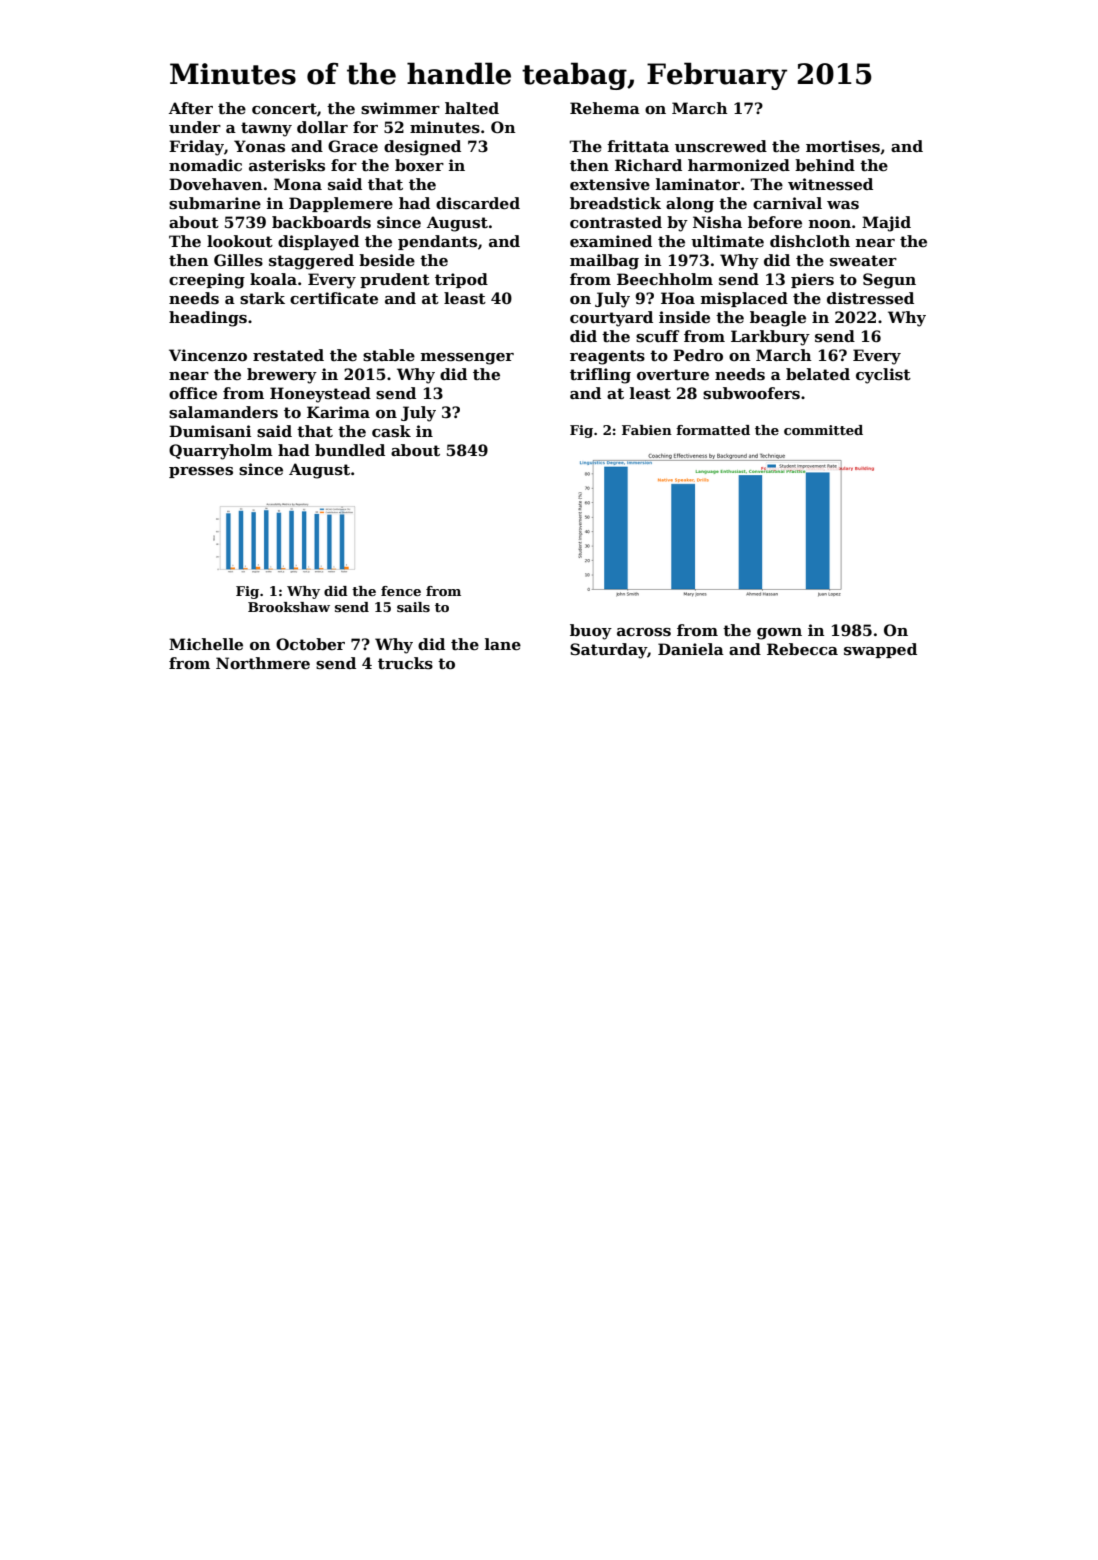 This document has width=1098, height=1560. I want to click on dollar, so click(322, 127).
